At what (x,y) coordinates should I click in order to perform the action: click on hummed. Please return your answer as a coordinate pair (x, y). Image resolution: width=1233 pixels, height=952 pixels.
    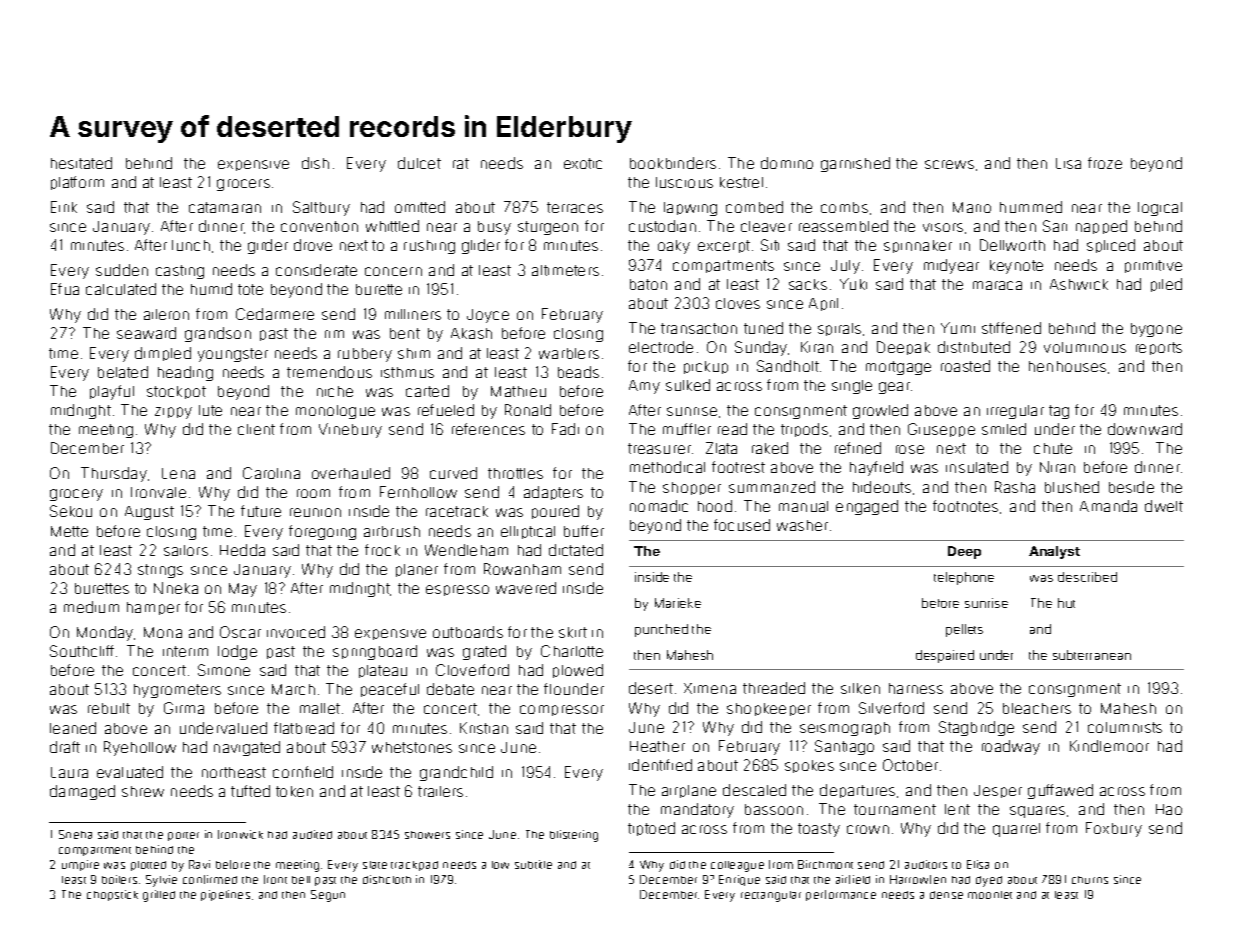
    Looking at the image, I should click on (1031, 207).
